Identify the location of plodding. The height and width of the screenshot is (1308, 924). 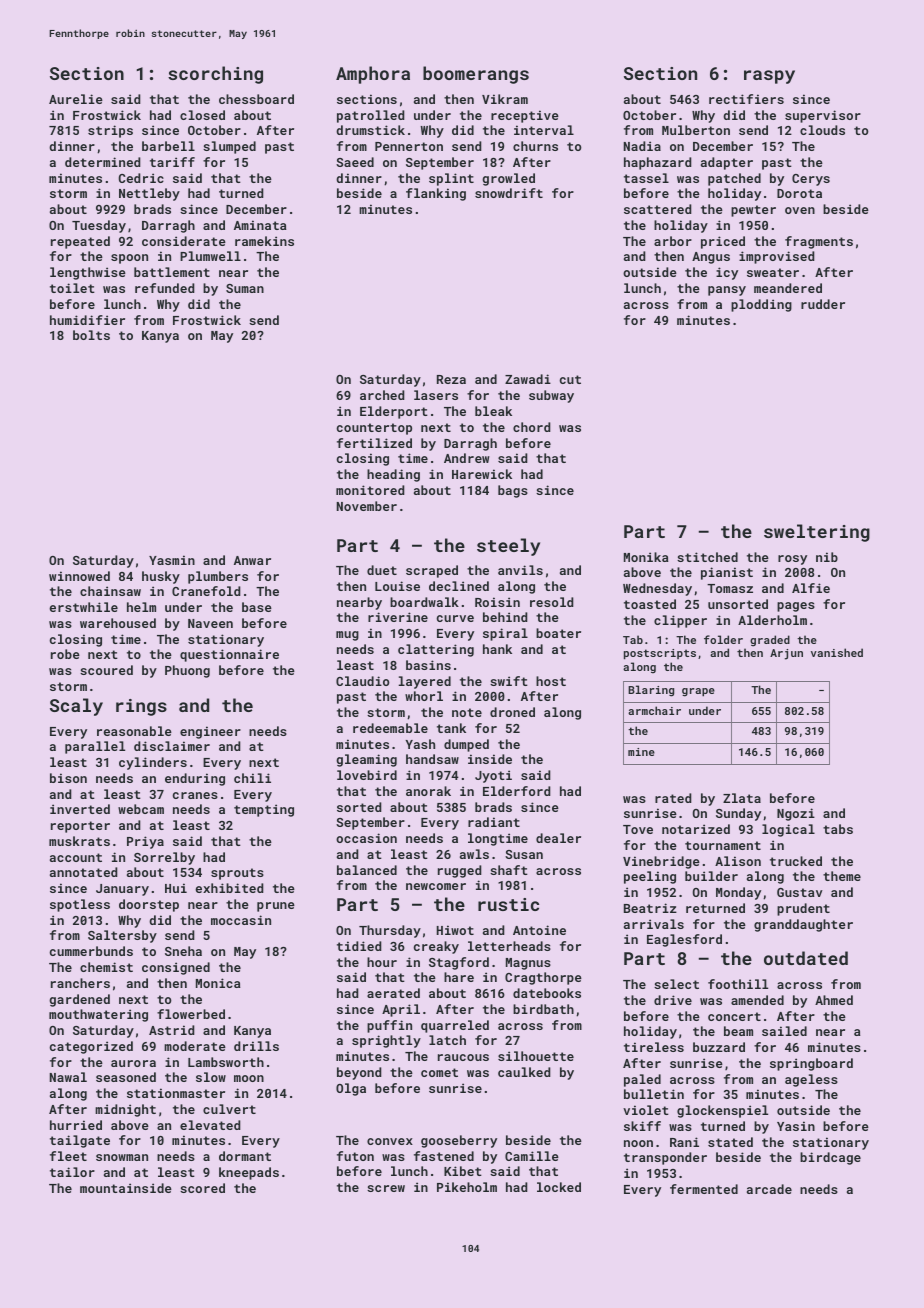
(761, 305).
